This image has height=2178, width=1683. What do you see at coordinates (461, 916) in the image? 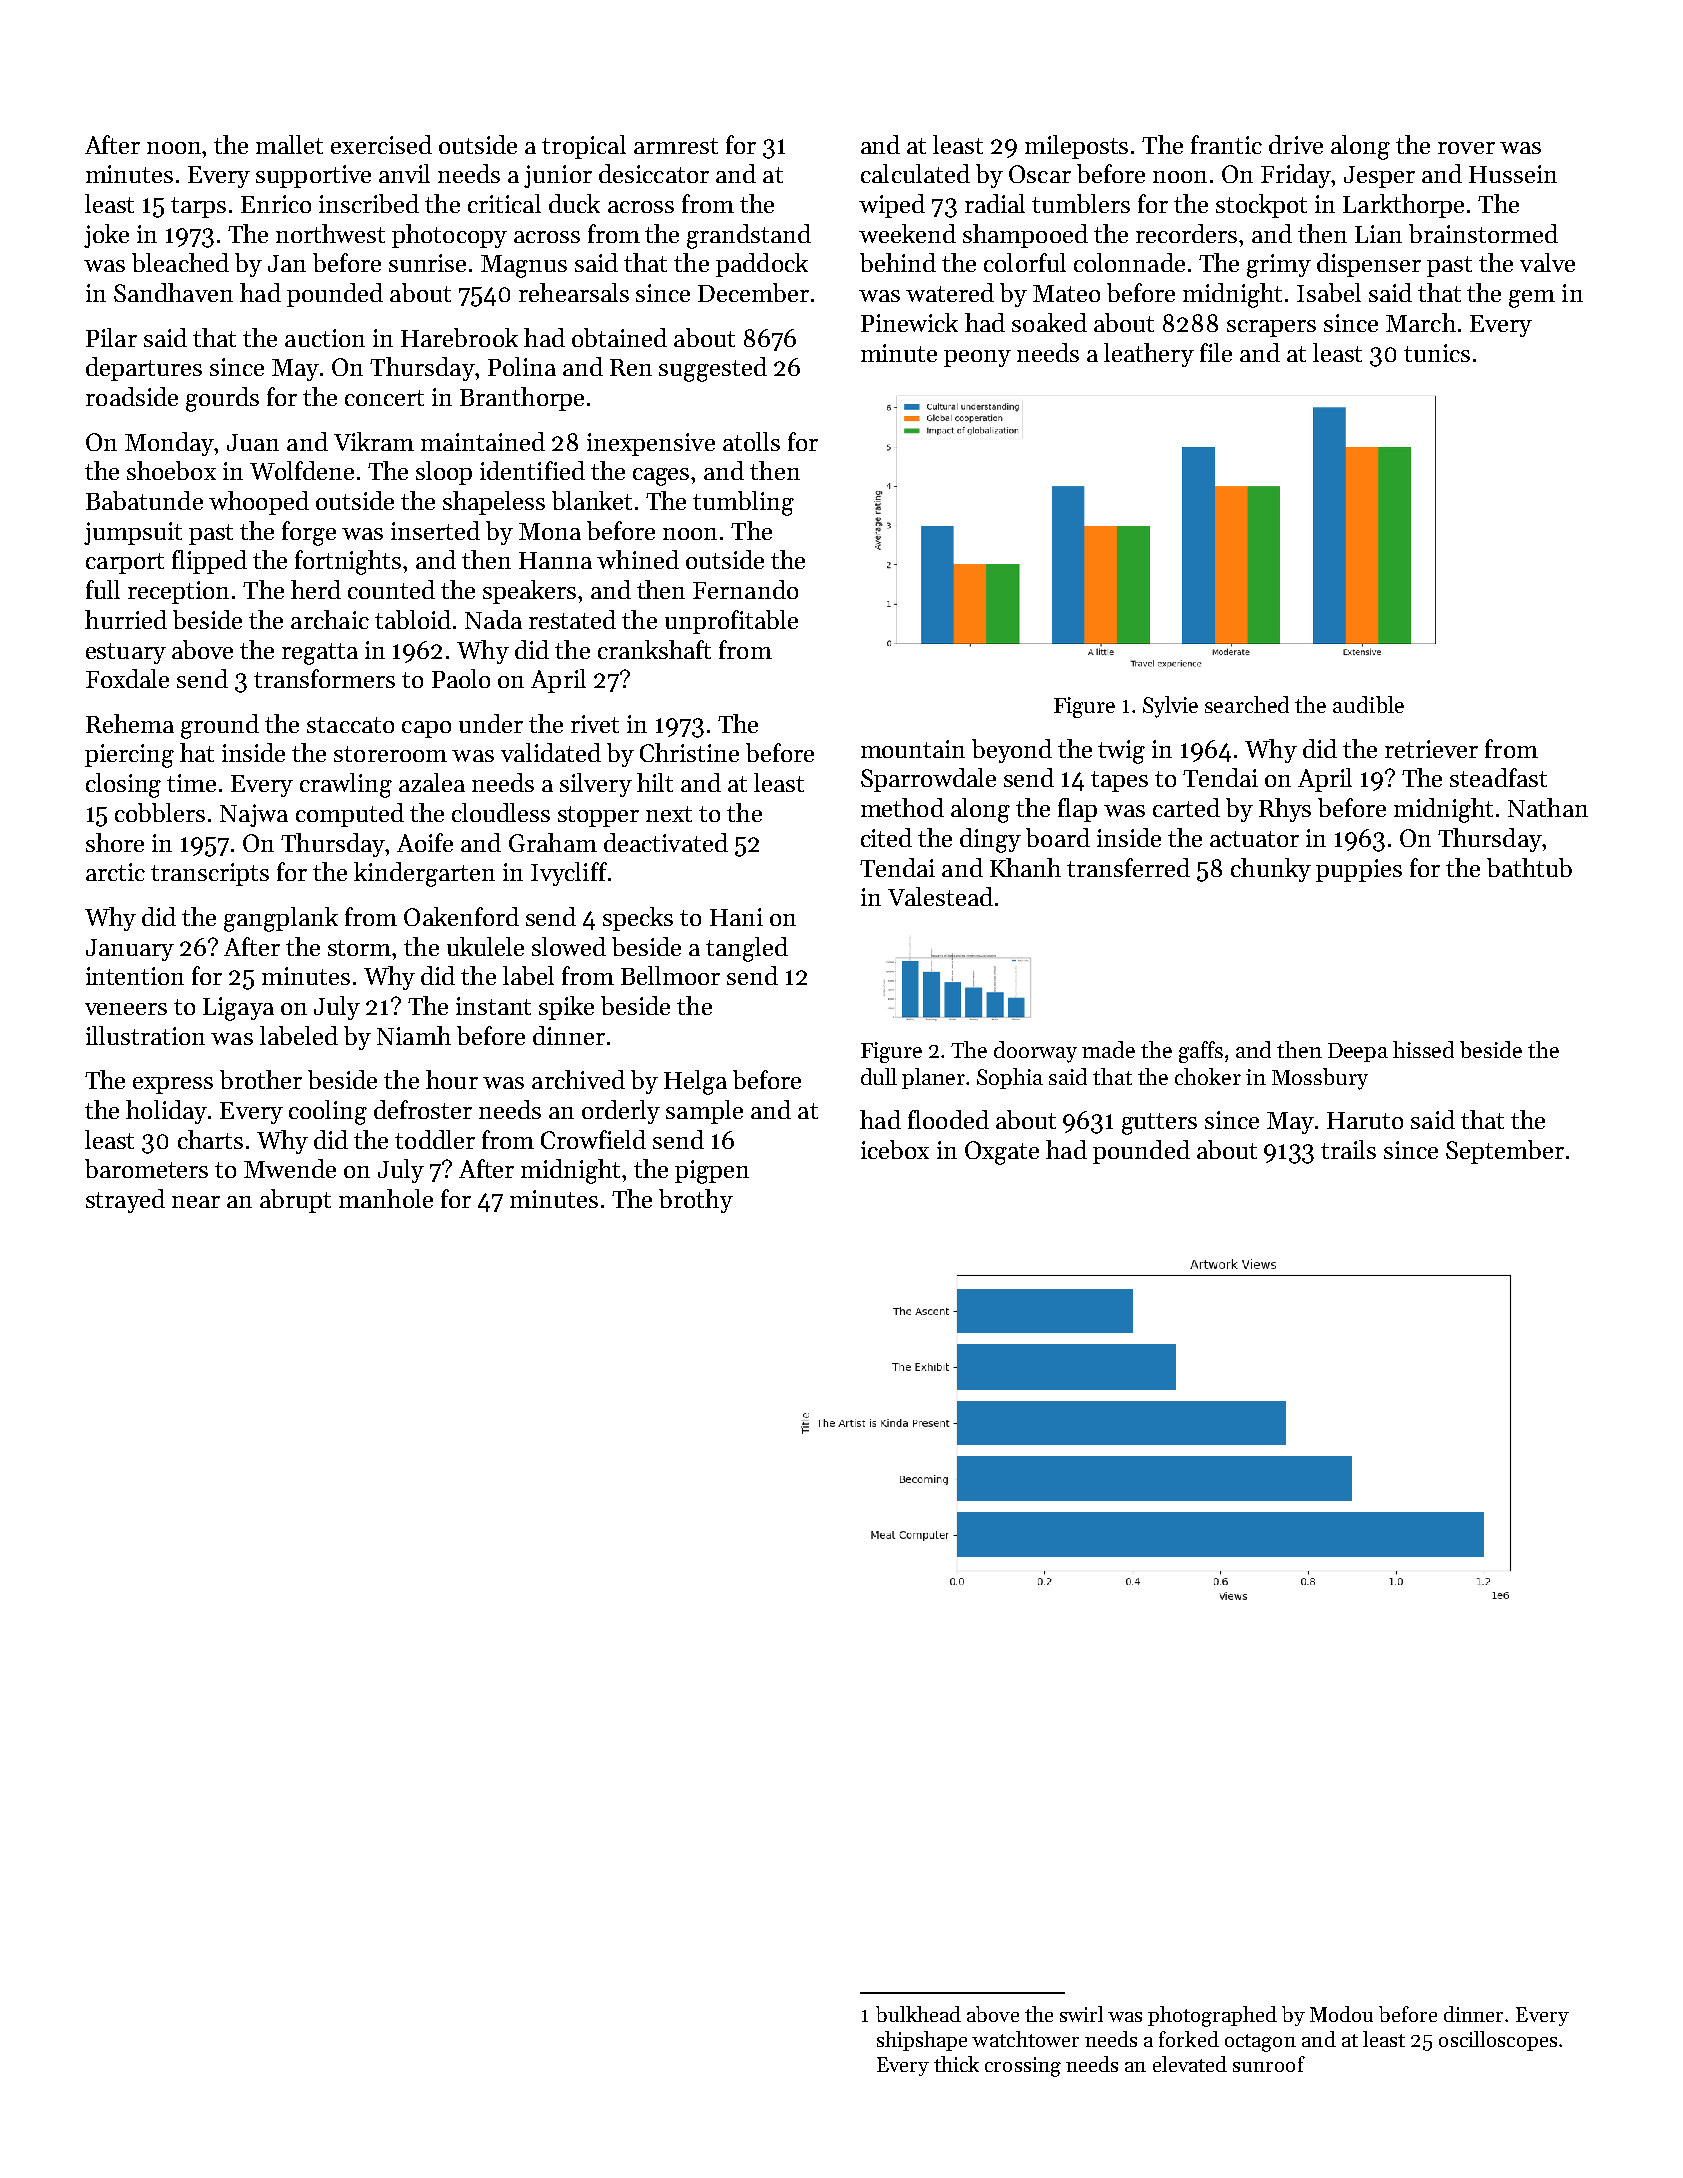
I see `Oakenford` at bounding box center [461, 916].
